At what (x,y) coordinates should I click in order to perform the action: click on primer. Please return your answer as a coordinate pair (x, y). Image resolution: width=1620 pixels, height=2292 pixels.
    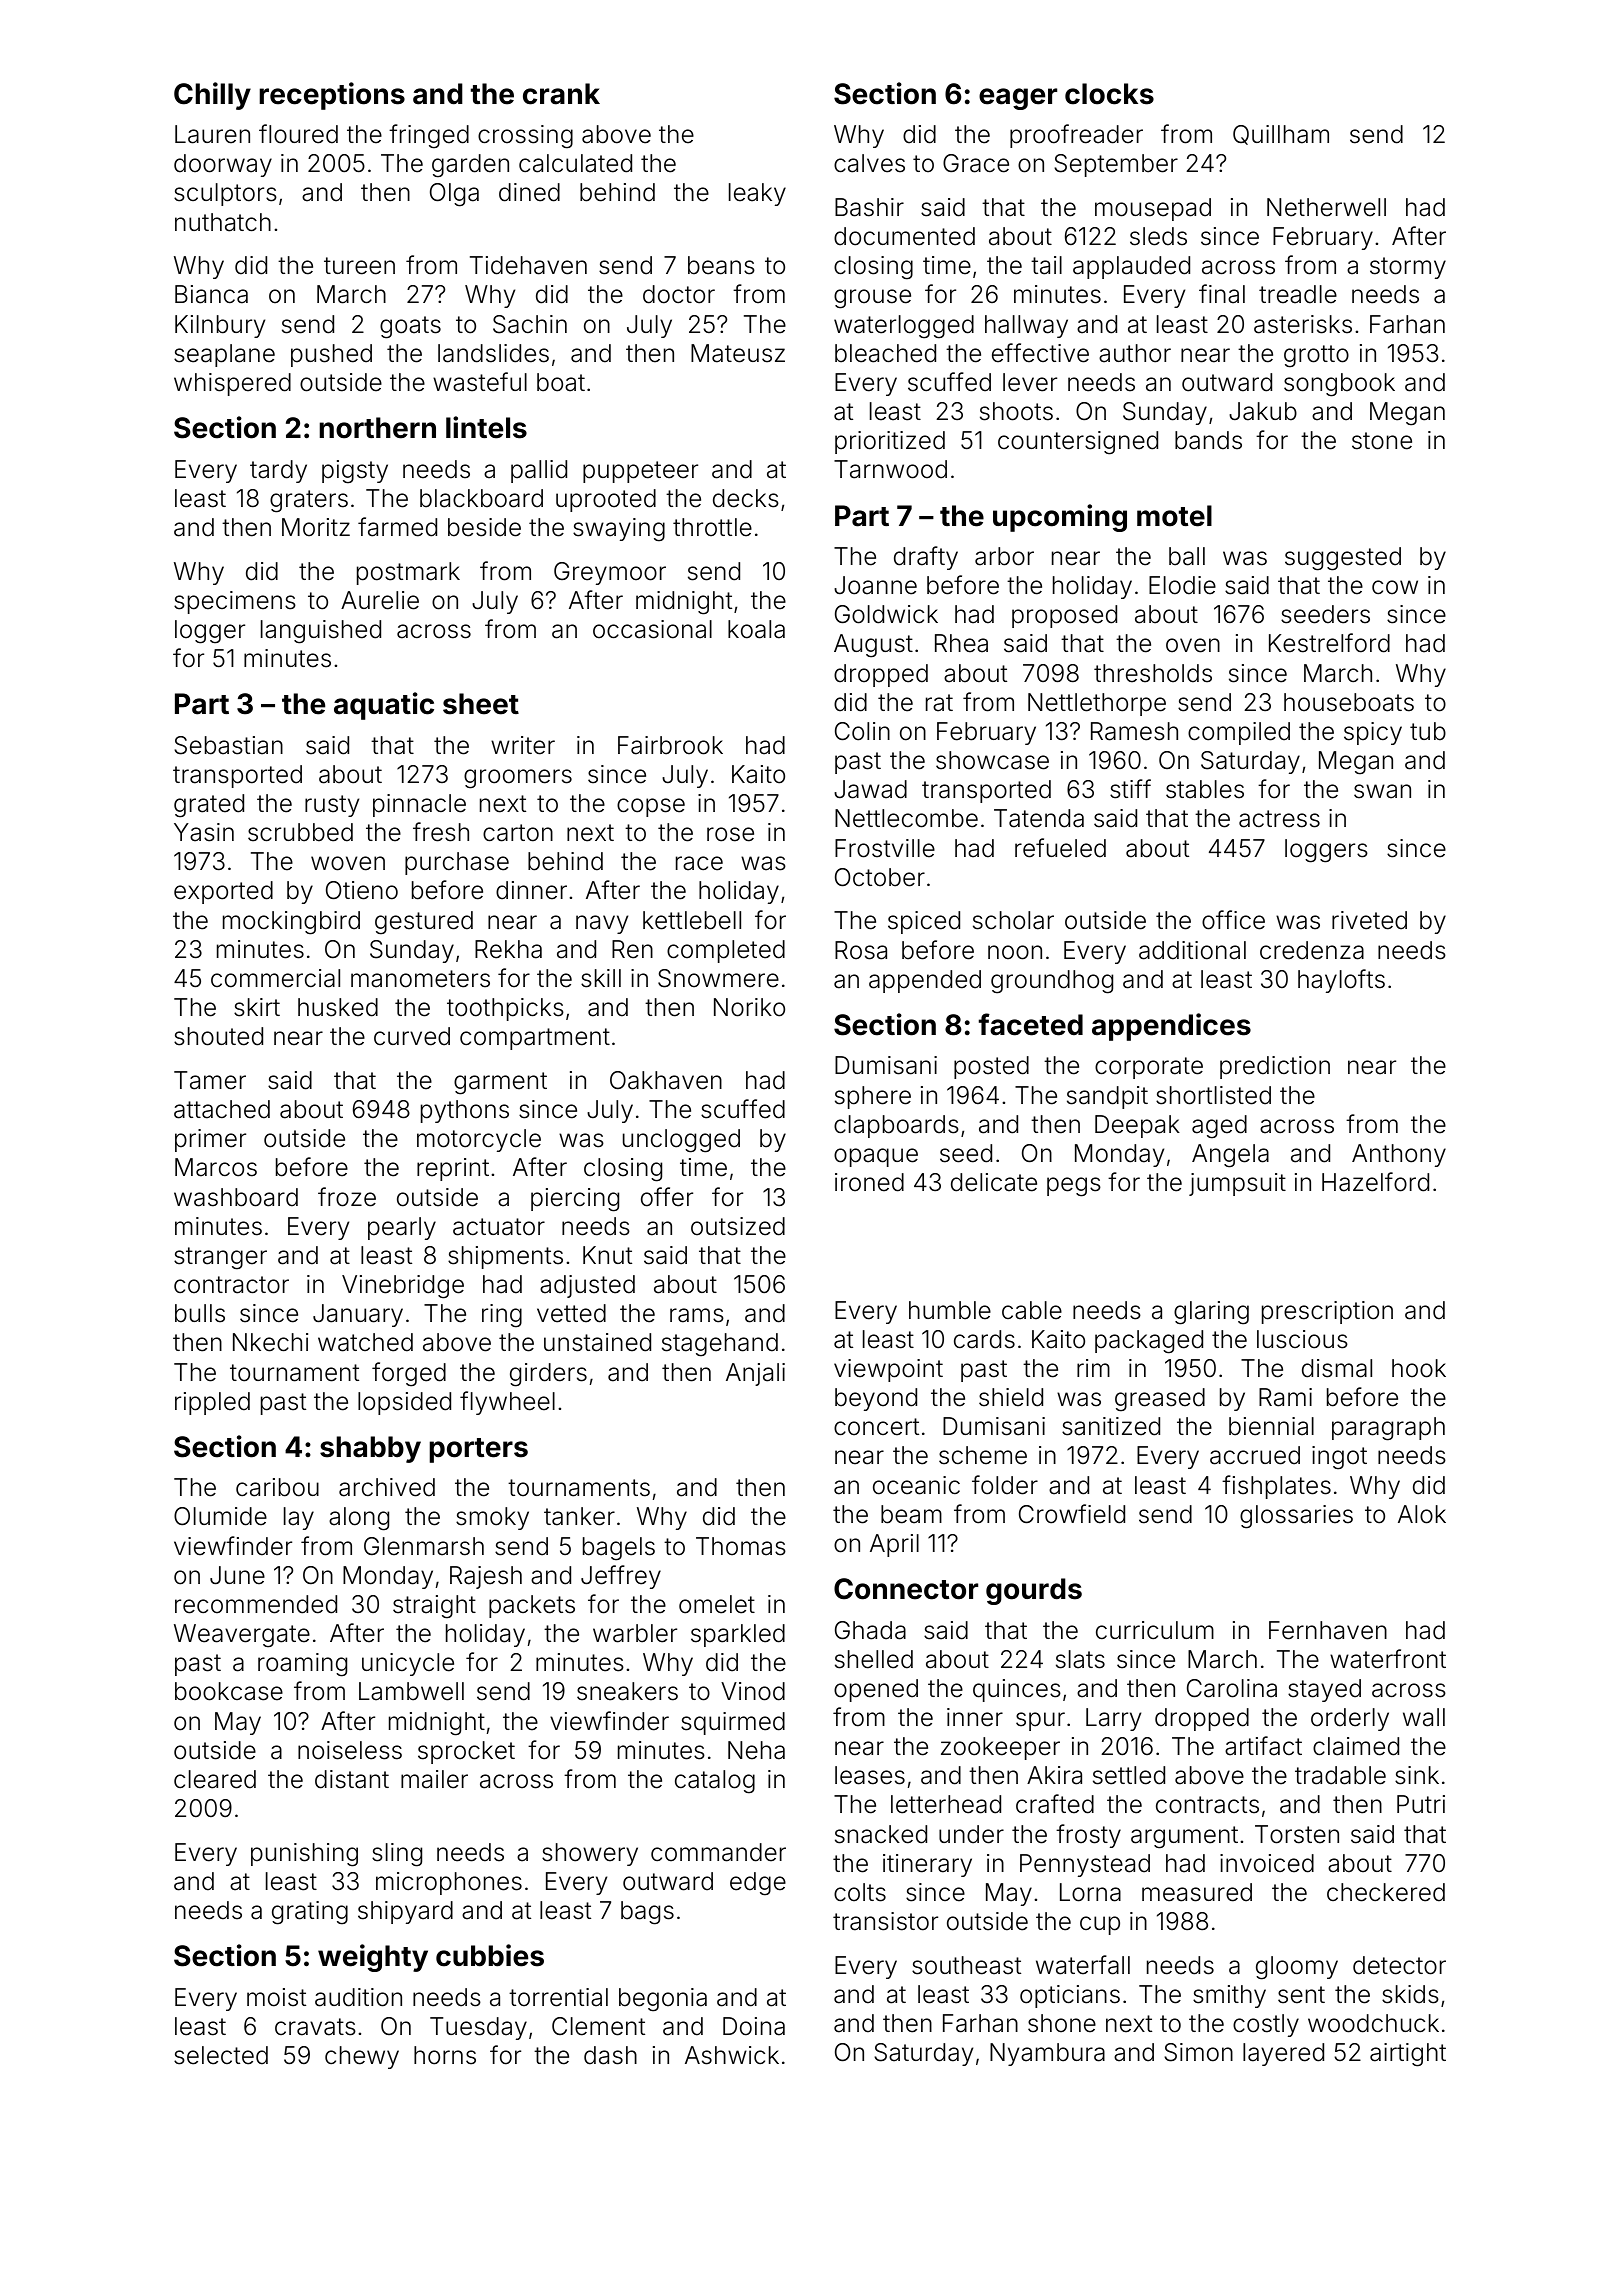
    Looking at the image, I should click on (210, 1140).
